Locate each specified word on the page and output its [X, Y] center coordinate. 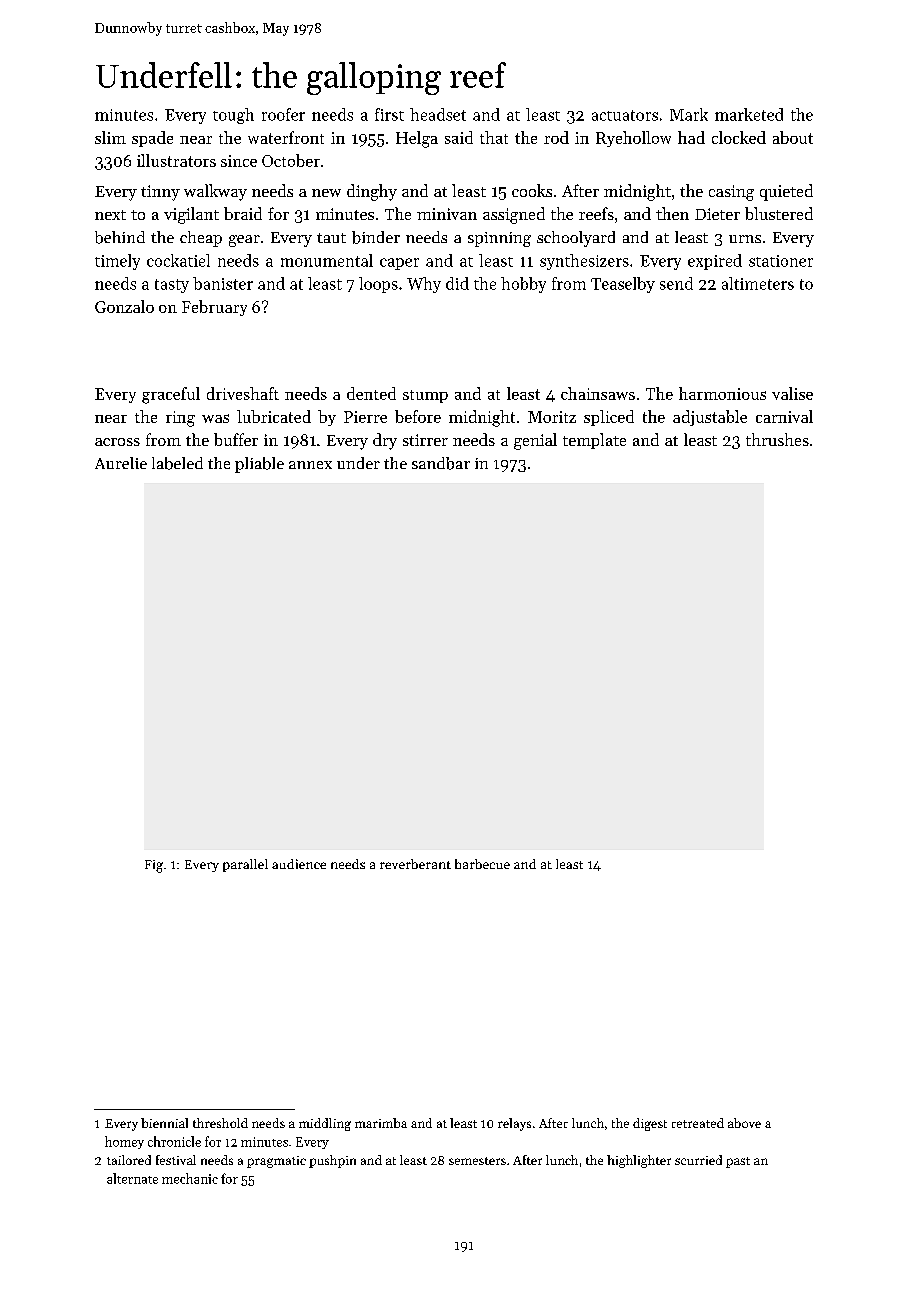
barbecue [482, 864]
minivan [447, 214]
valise [792, 393]
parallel [245, 865]
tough [233, 116]
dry [385, 441]
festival [176, 1160]
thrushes [777, 439]
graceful [171, 395]
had [691, 137]
